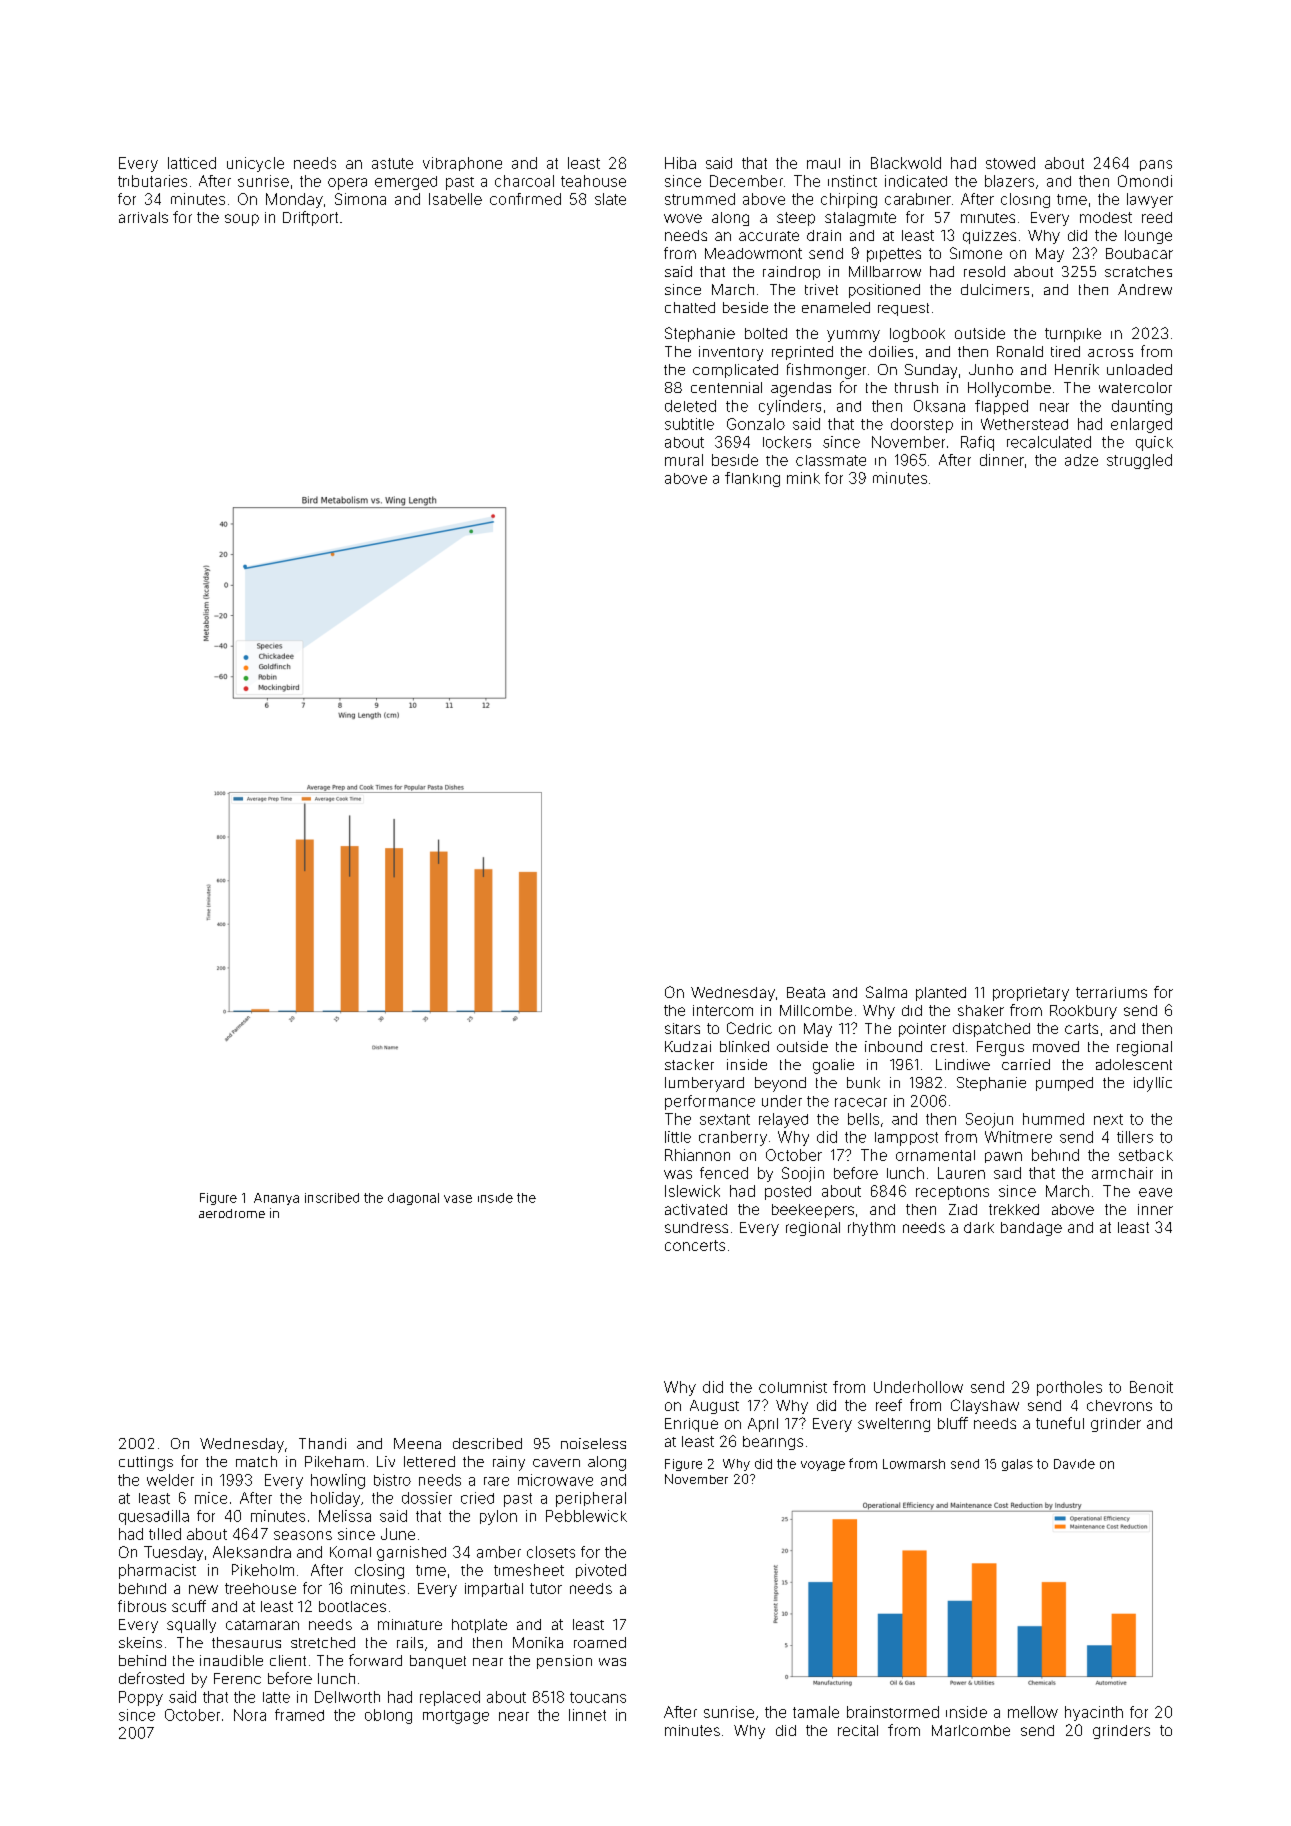 The image size is (1291, 1826). I want to click on mural, so click(684, 460).
